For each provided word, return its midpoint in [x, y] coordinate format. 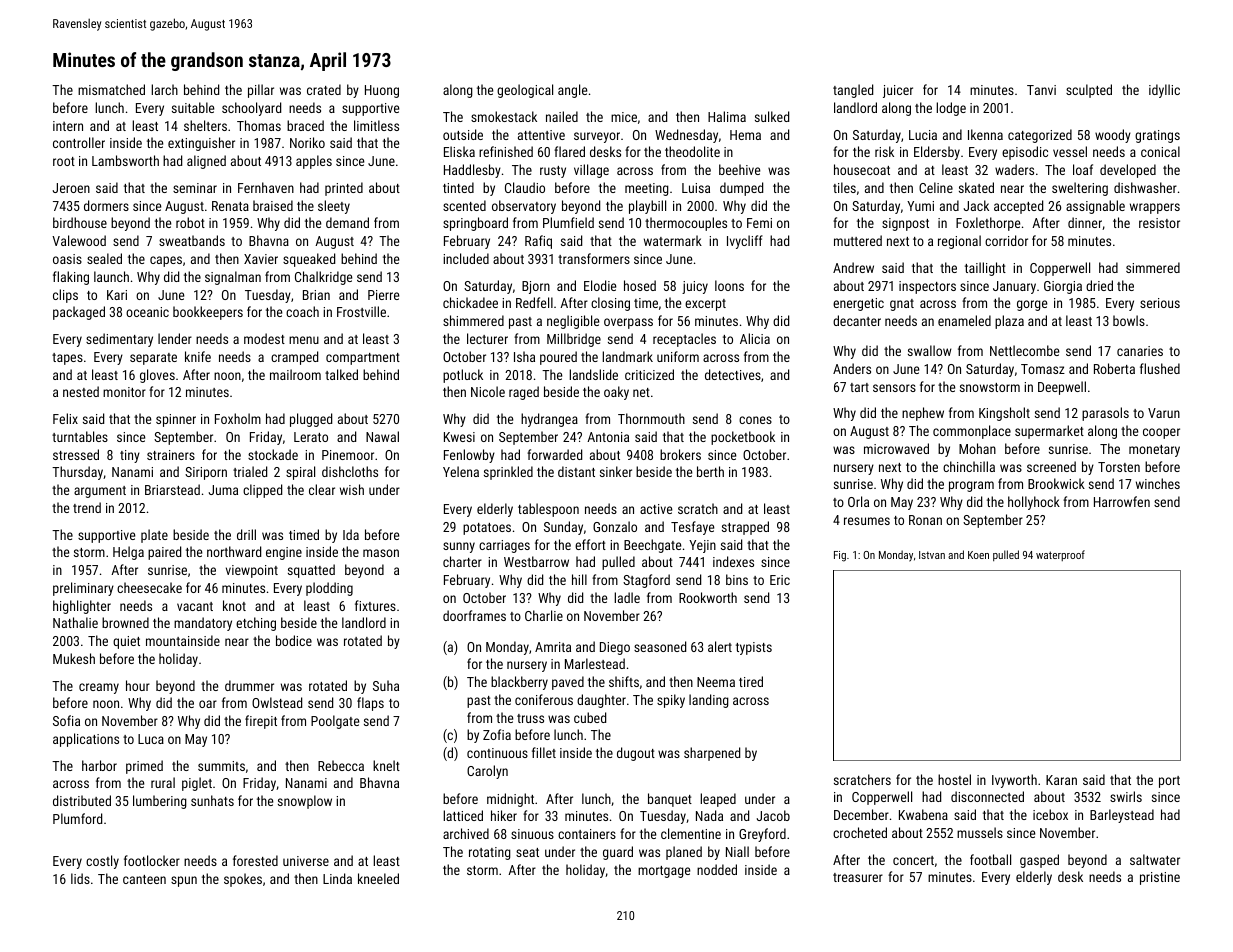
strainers [171, 455]
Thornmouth [651, 418]
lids [80, 878]
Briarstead [172, 489]
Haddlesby [472, 171]
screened [1051, 466]
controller [79, 142]
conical [1160, 151]
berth [710, 471]
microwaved [896, 448]
